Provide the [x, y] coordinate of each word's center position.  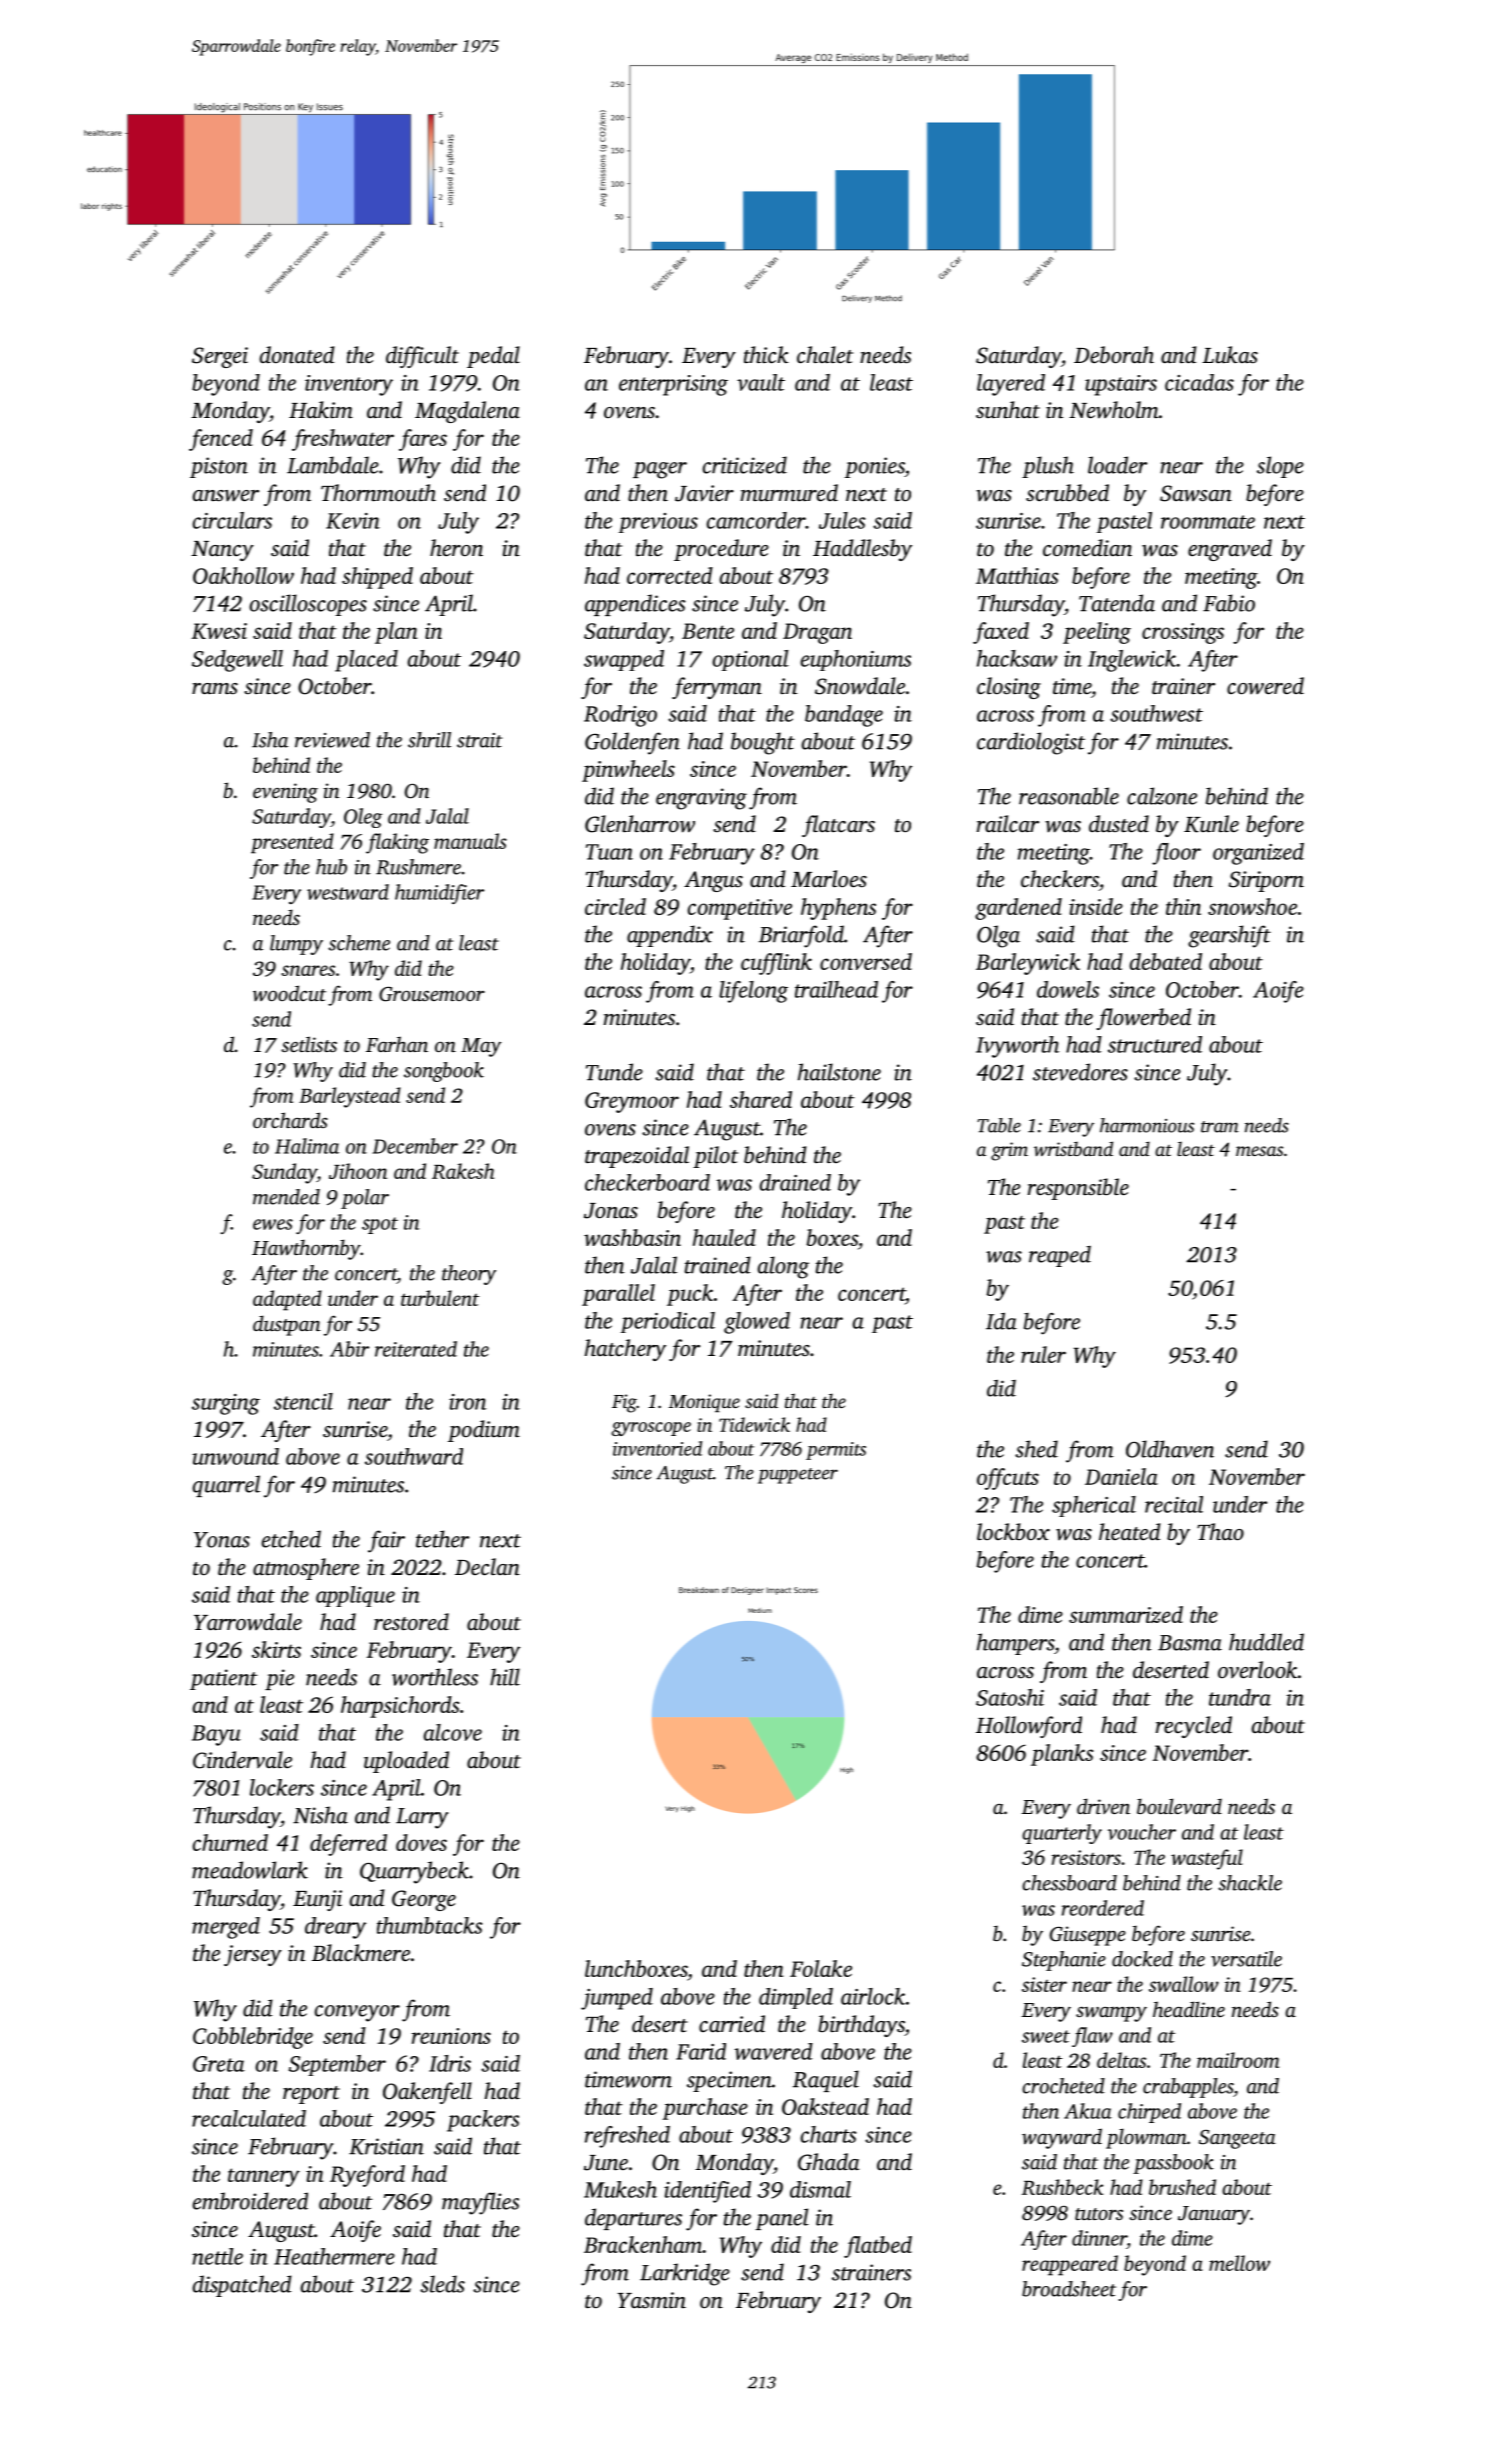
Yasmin [651, 2300]
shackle [1250, 1883]
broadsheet [1069, 2289]
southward [414, 1456]
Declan [487, 1567]
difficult [422, 357]
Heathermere [334, 2256]
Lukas [1230, 355]
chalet [825, 355]
